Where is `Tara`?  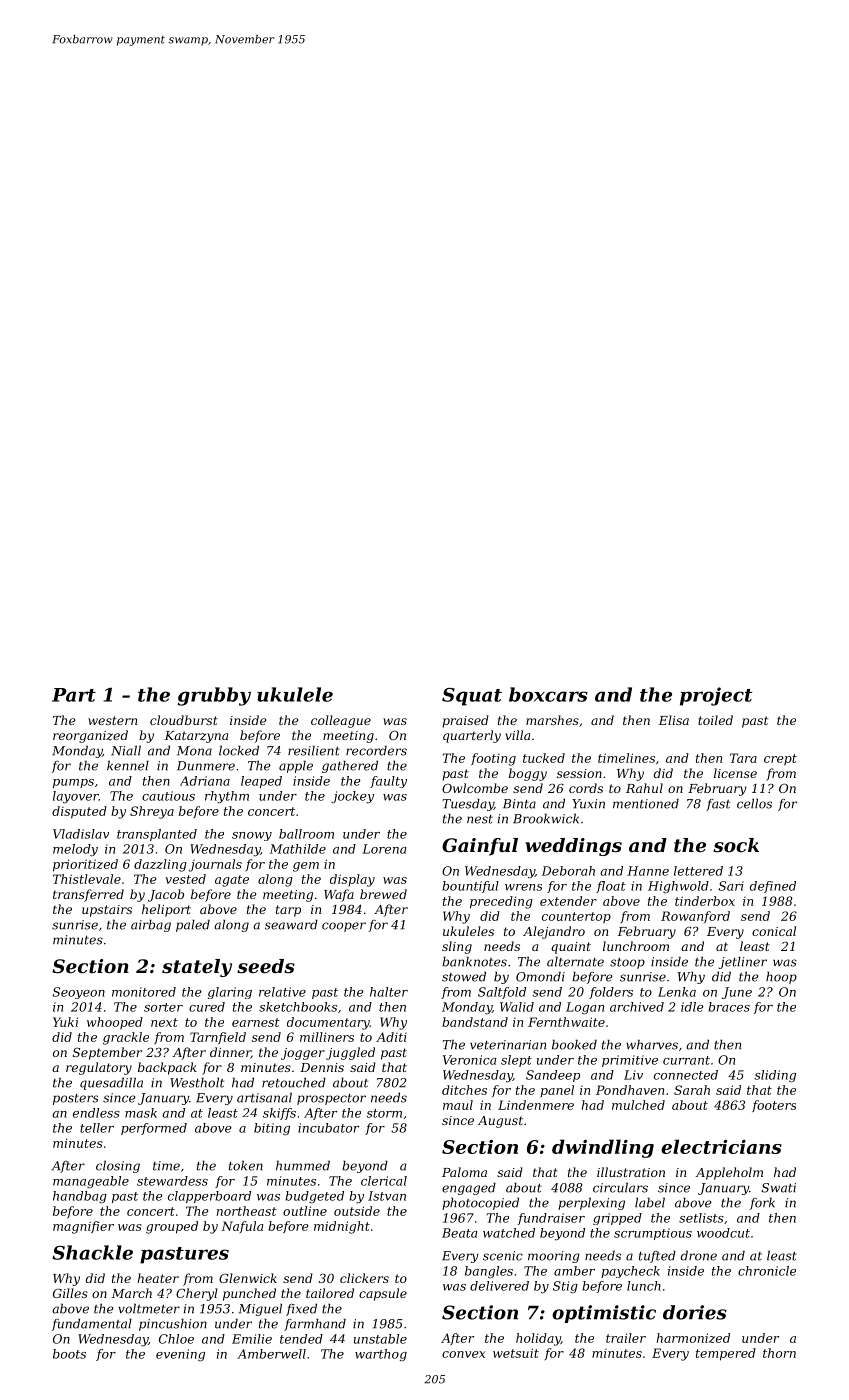 Tara is located at coordinates (743, 758).
